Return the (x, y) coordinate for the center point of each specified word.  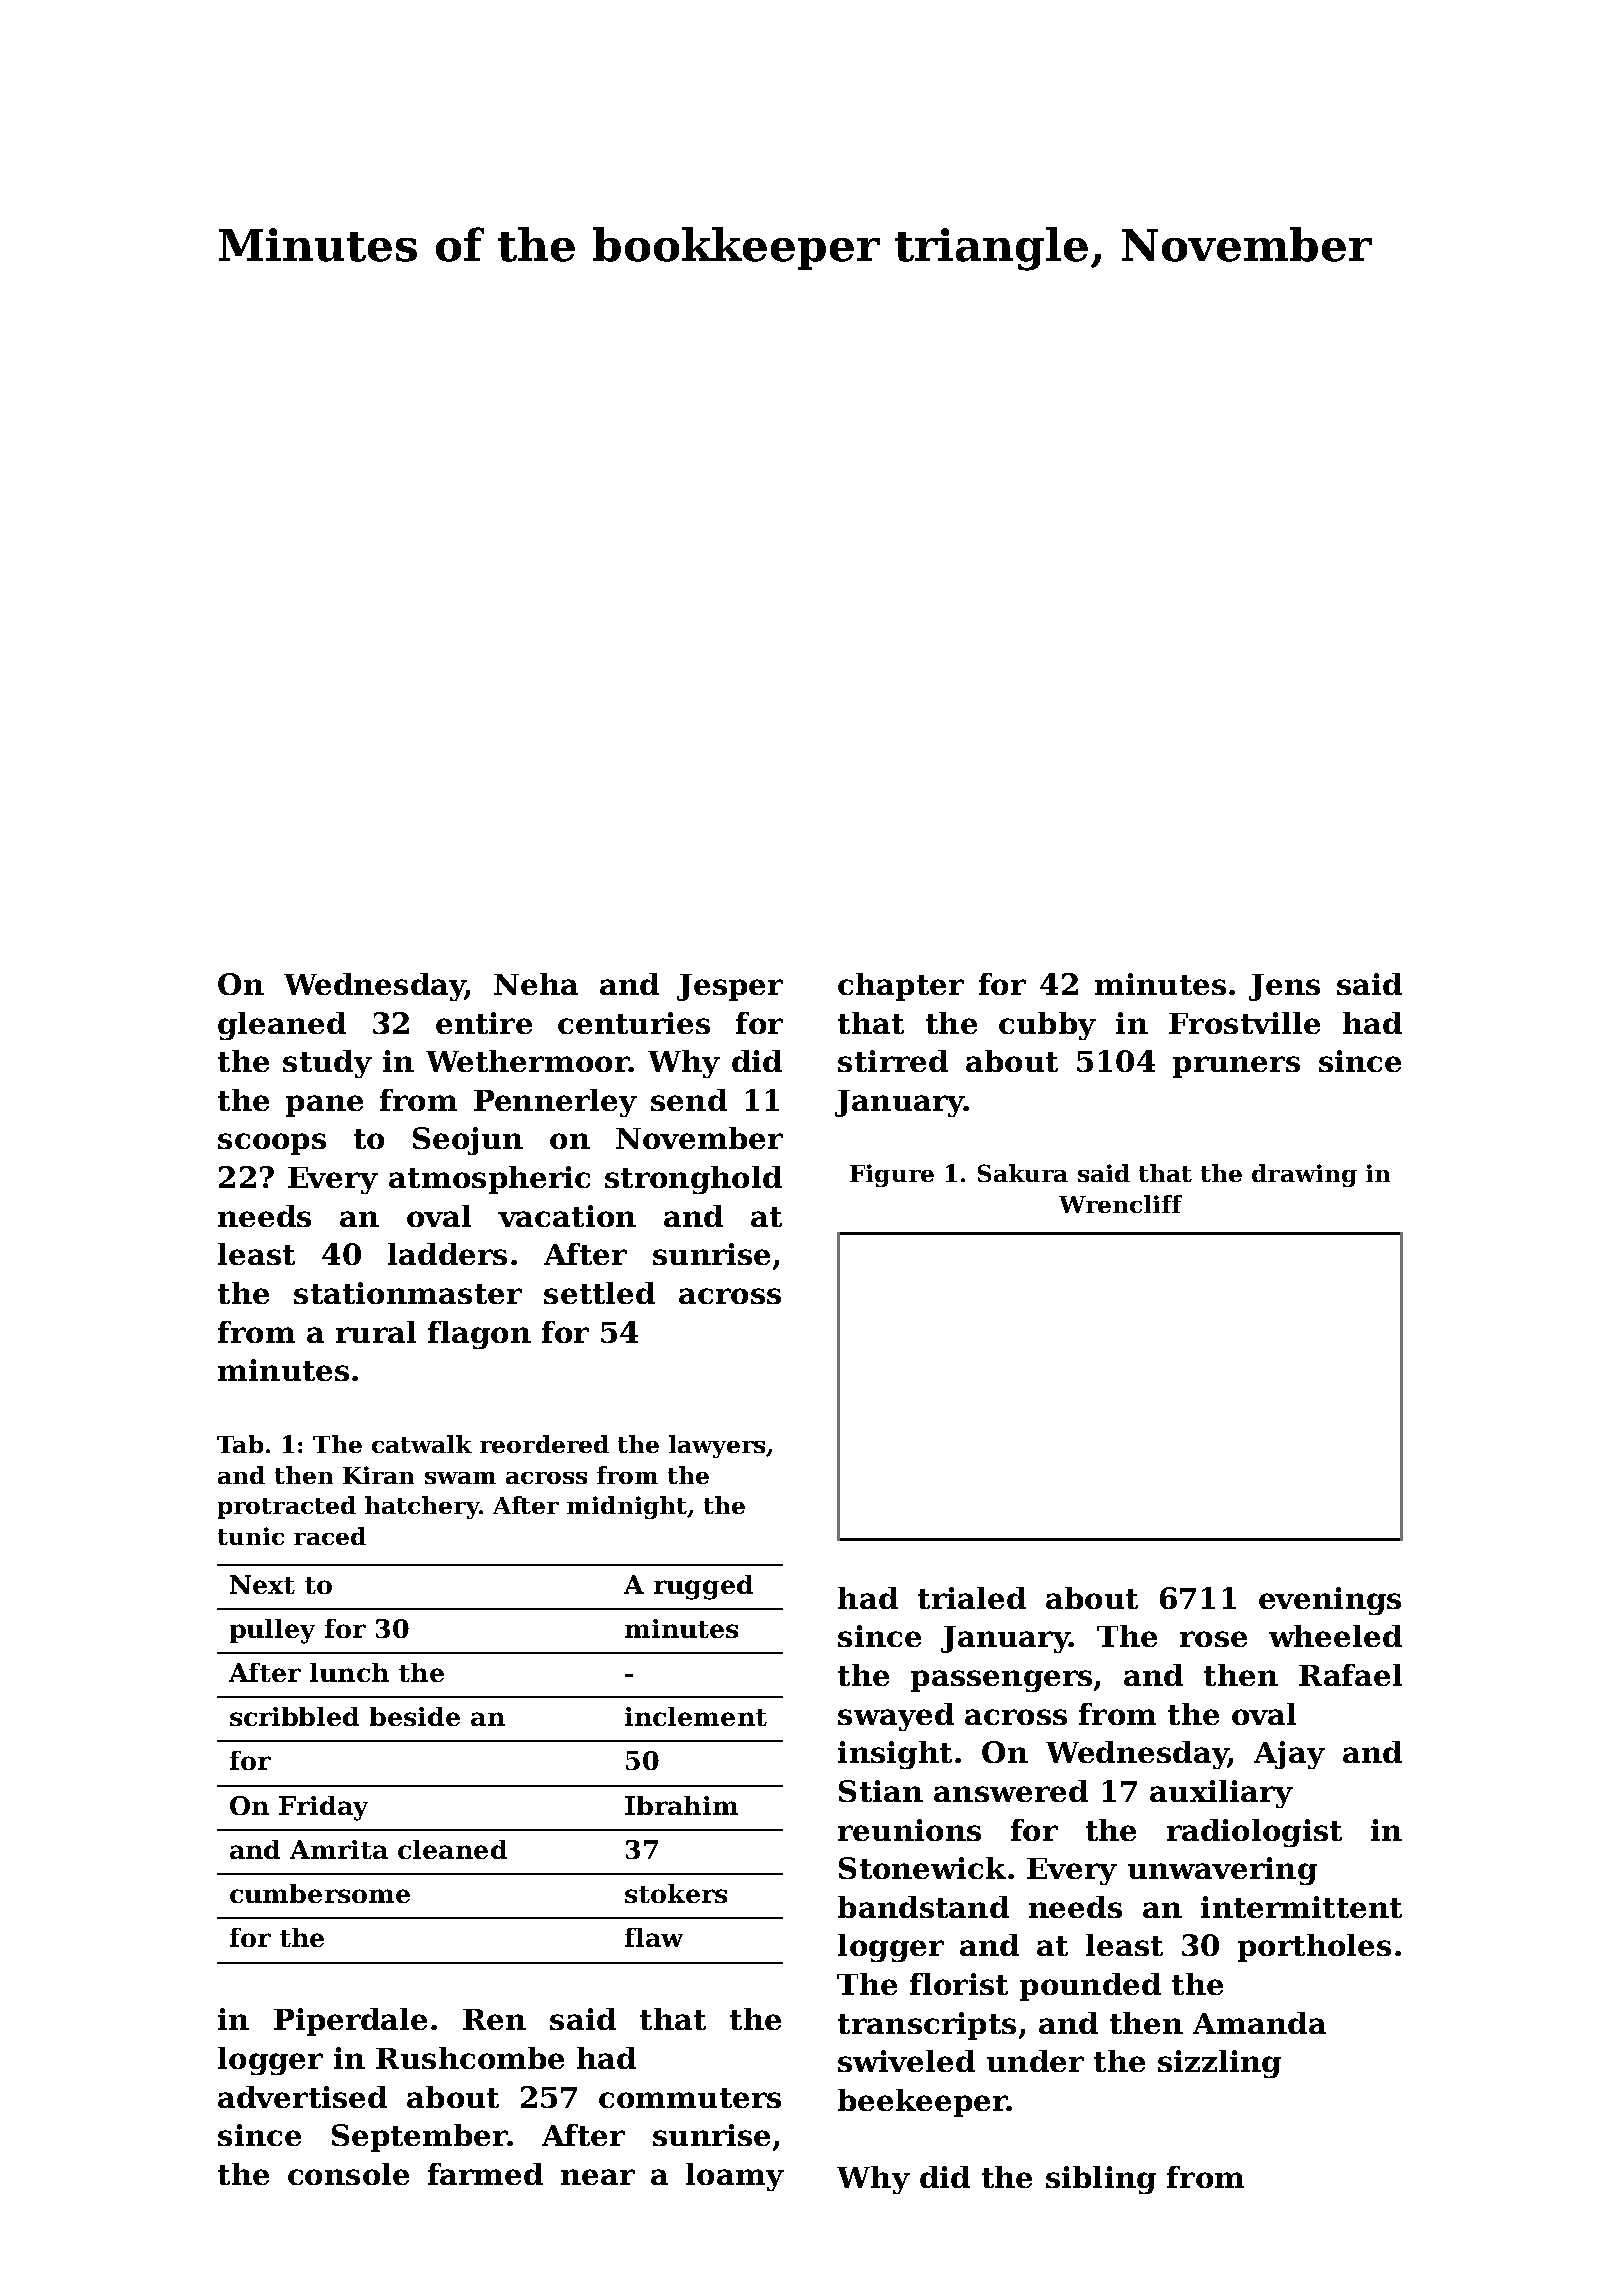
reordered (544, 1444)
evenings (1330, 1601)
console (348, 2174)
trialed (972, 1598)
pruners (1236, 1067)
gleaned (282, 1026)
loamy (735, 2177)
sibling (1101, 2180)
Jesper (730, 987)
